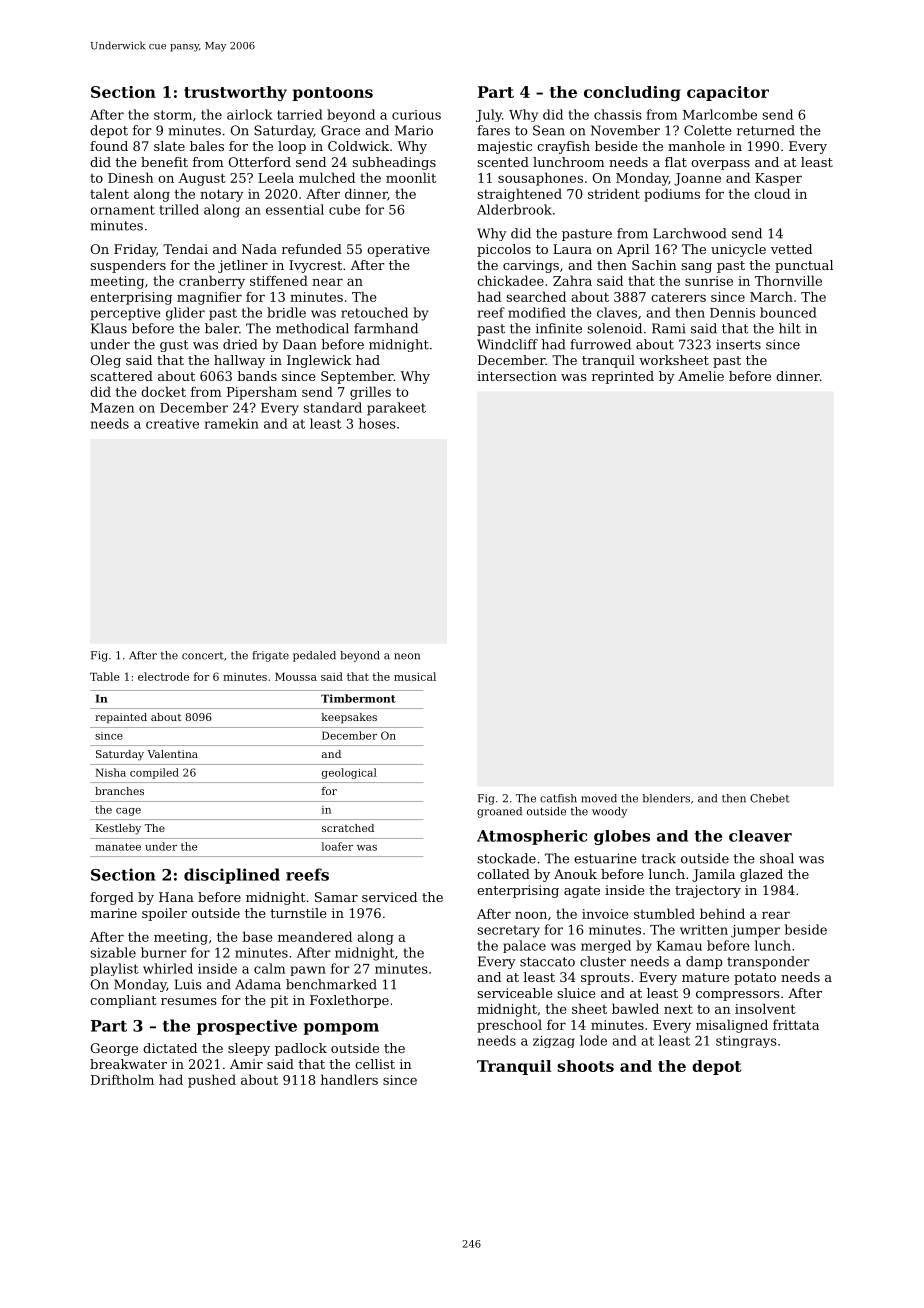 This document has width=924, height=1308. I want to click on Chebet, so click(770, 798).
